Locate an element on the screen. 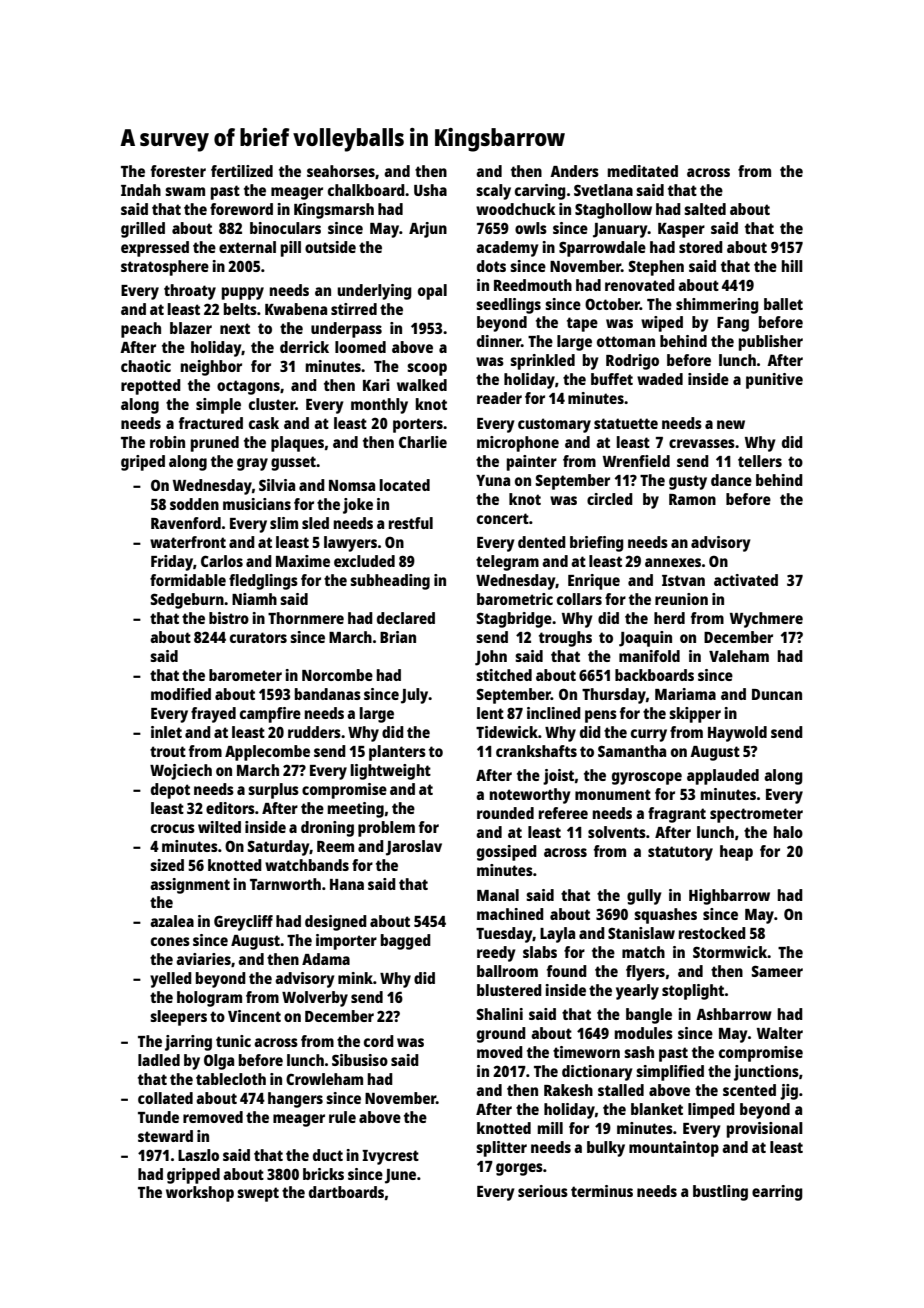  salted is located at coordinates (705, 209).
